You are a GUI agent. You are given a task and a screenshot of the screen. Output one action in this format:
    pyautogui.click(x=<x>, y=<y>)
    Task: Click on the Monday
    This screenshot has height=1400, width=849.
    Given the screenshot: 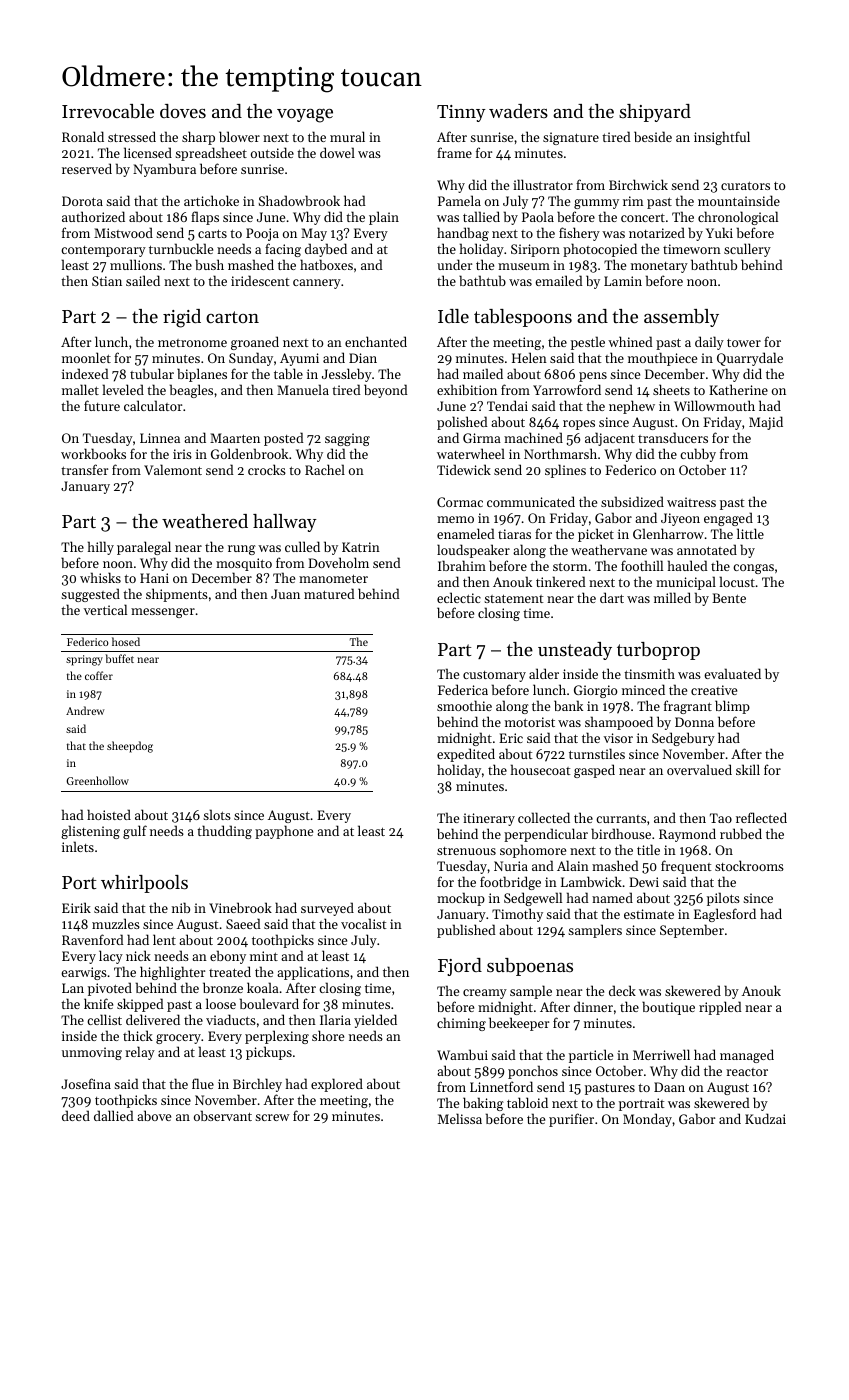 What is the action you would take?
    pyautogui.click(x=647, y=1120)
